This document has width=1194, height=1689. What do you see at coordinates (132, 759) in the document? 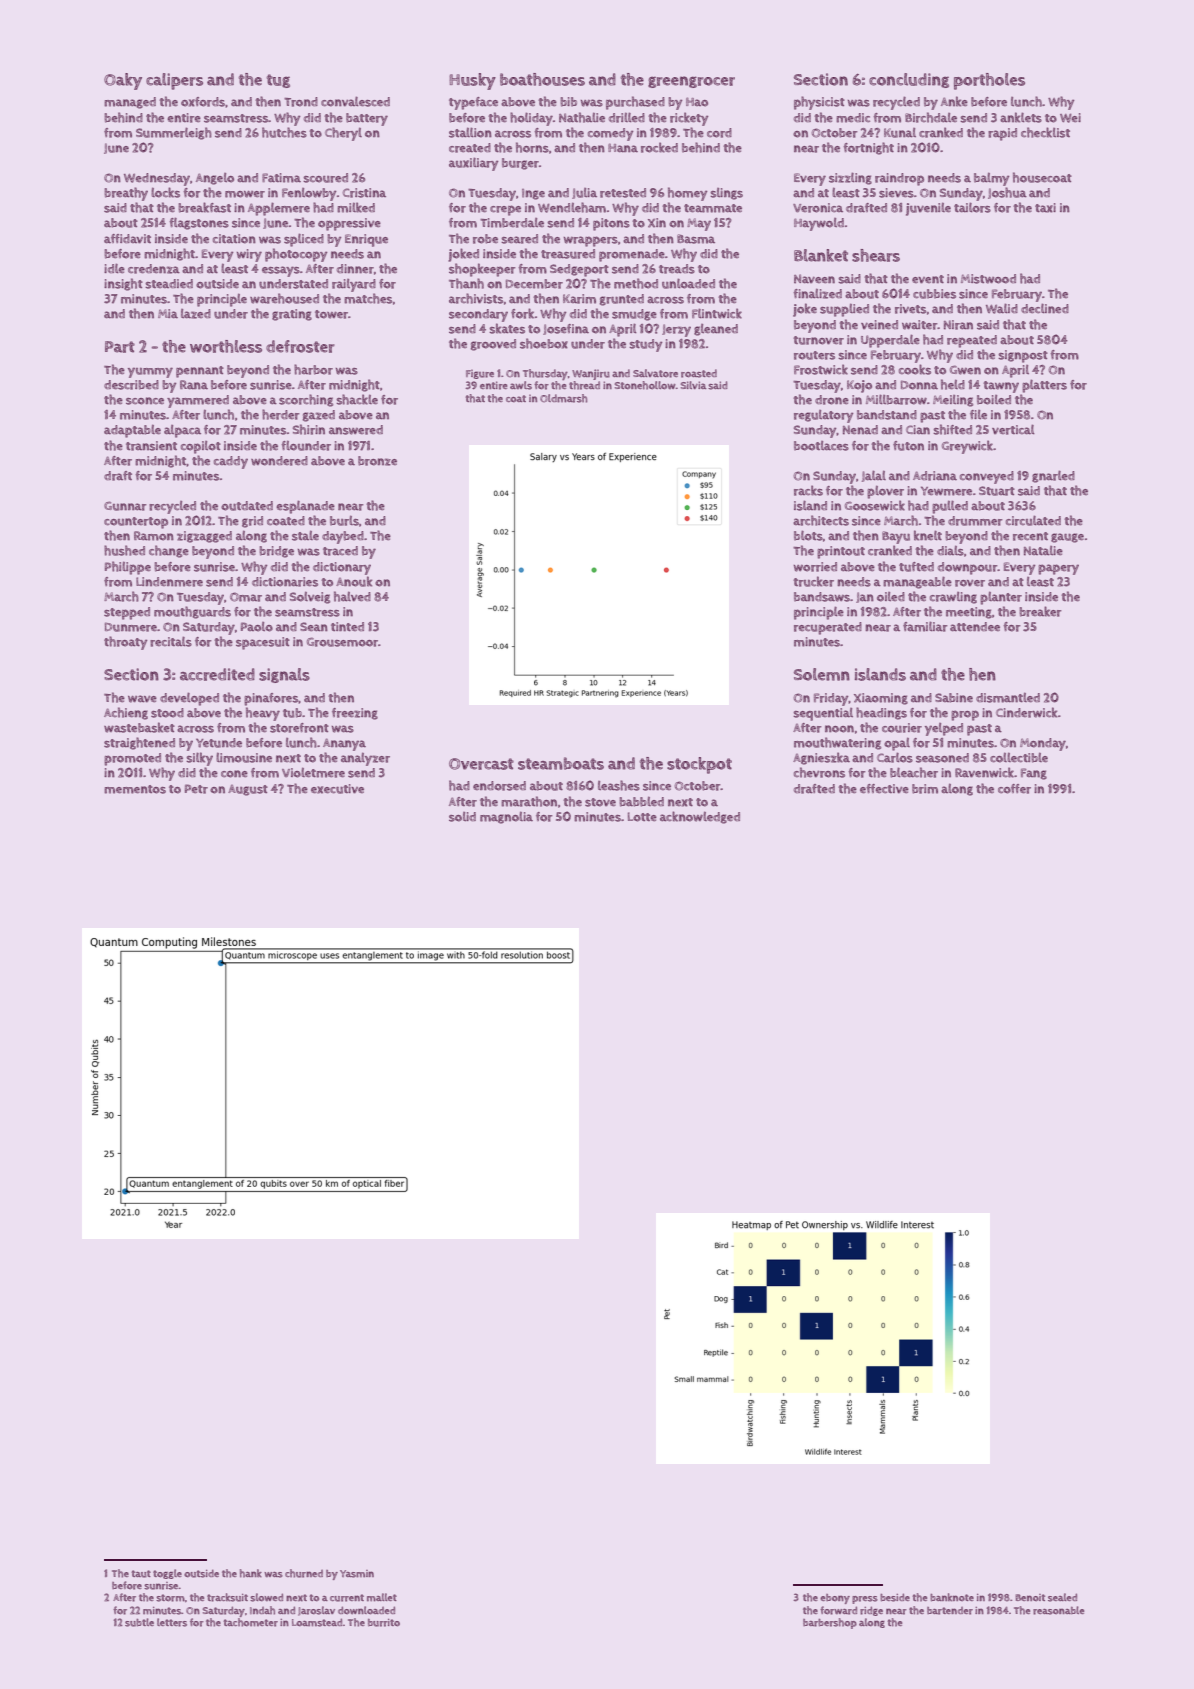
I see `promoted` at bounding box center [132, 759].
